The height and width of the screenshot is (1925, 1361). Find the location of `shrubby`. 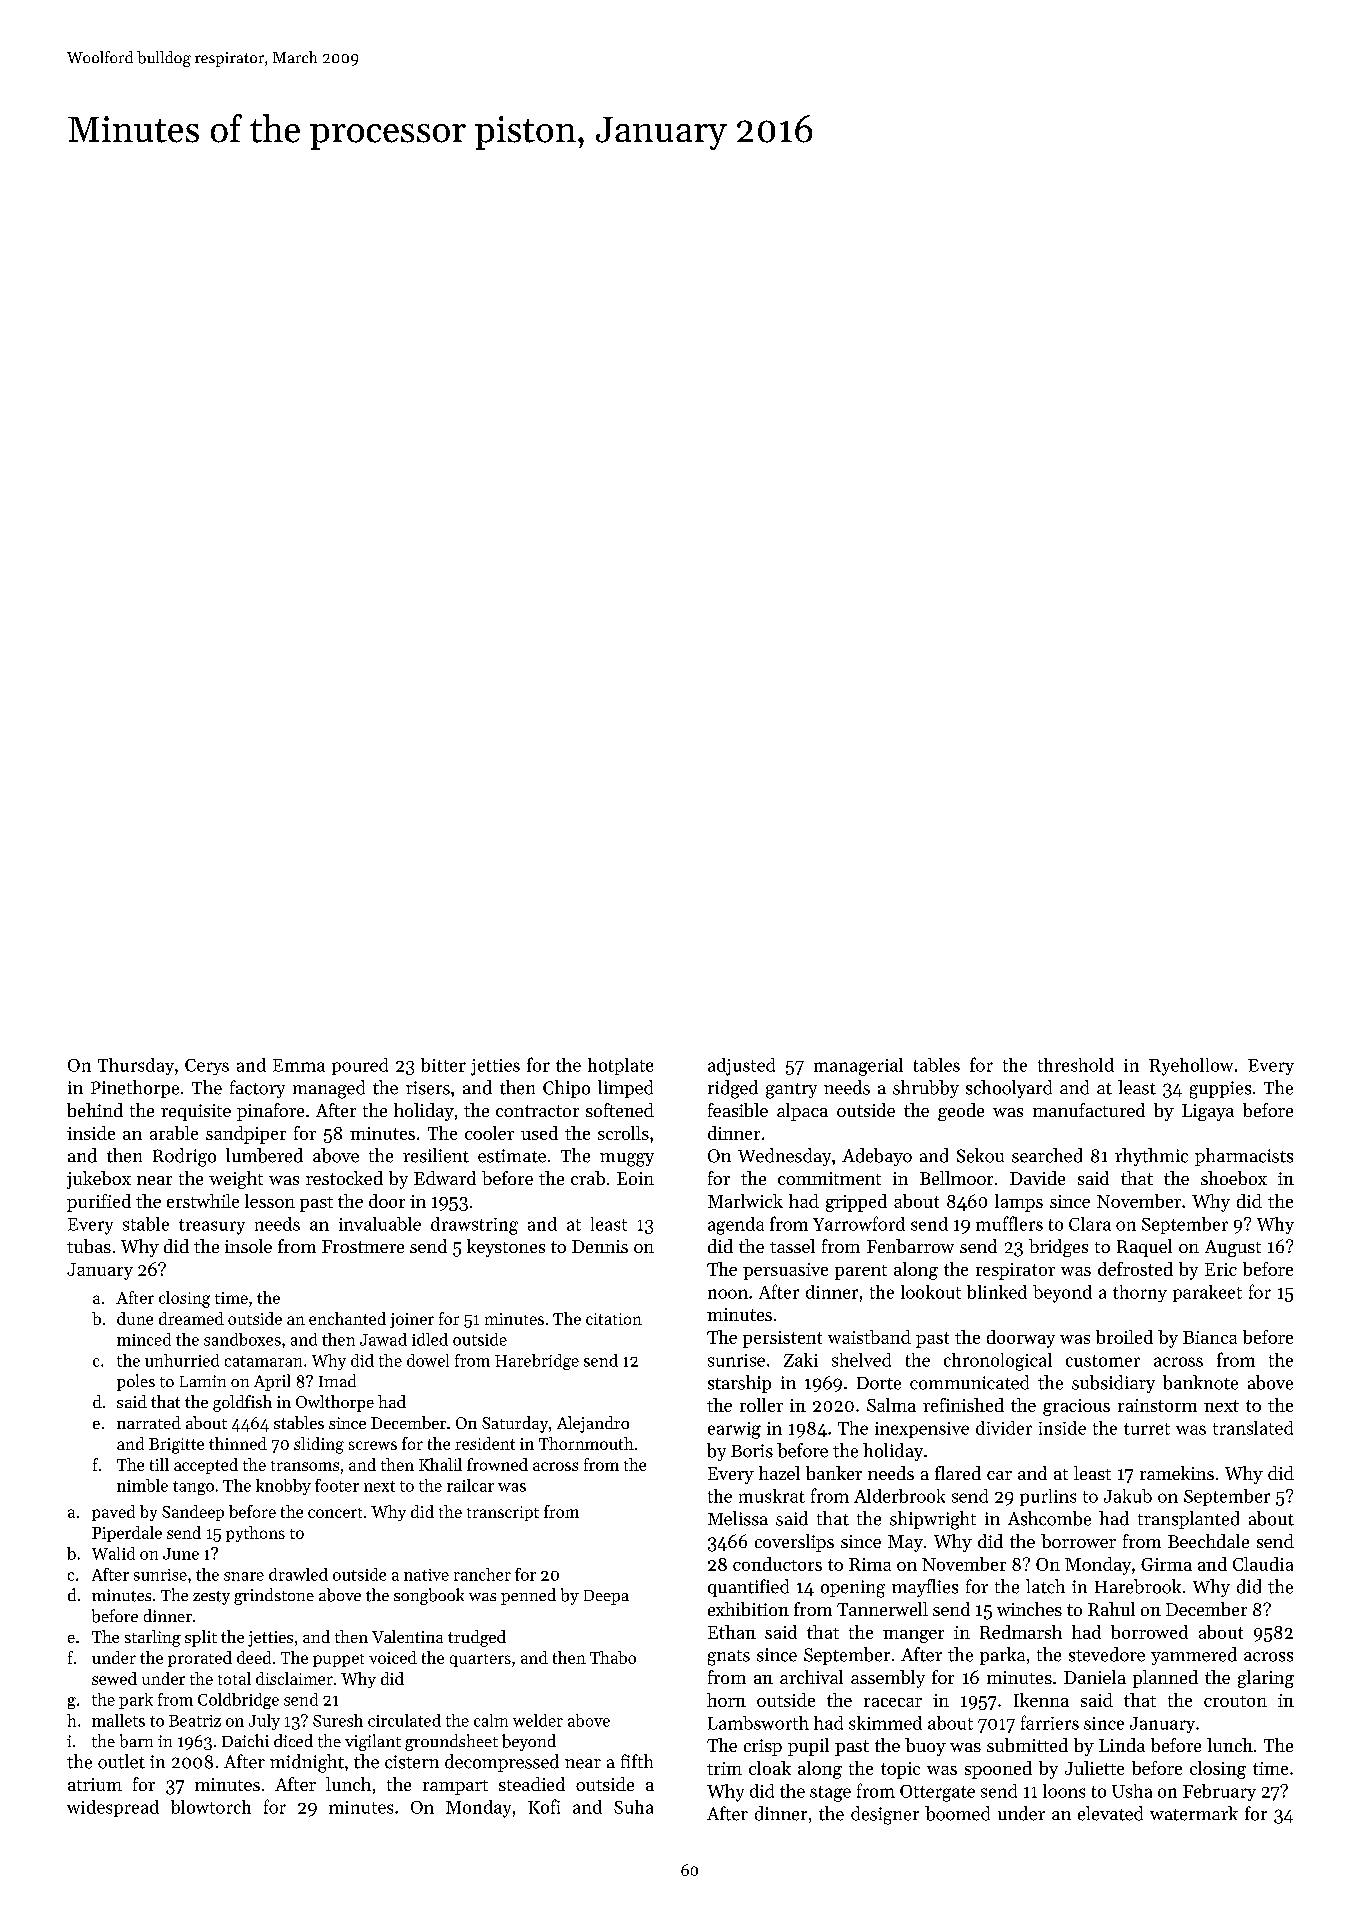

shrubby is located at coordinates (926, 1089).
